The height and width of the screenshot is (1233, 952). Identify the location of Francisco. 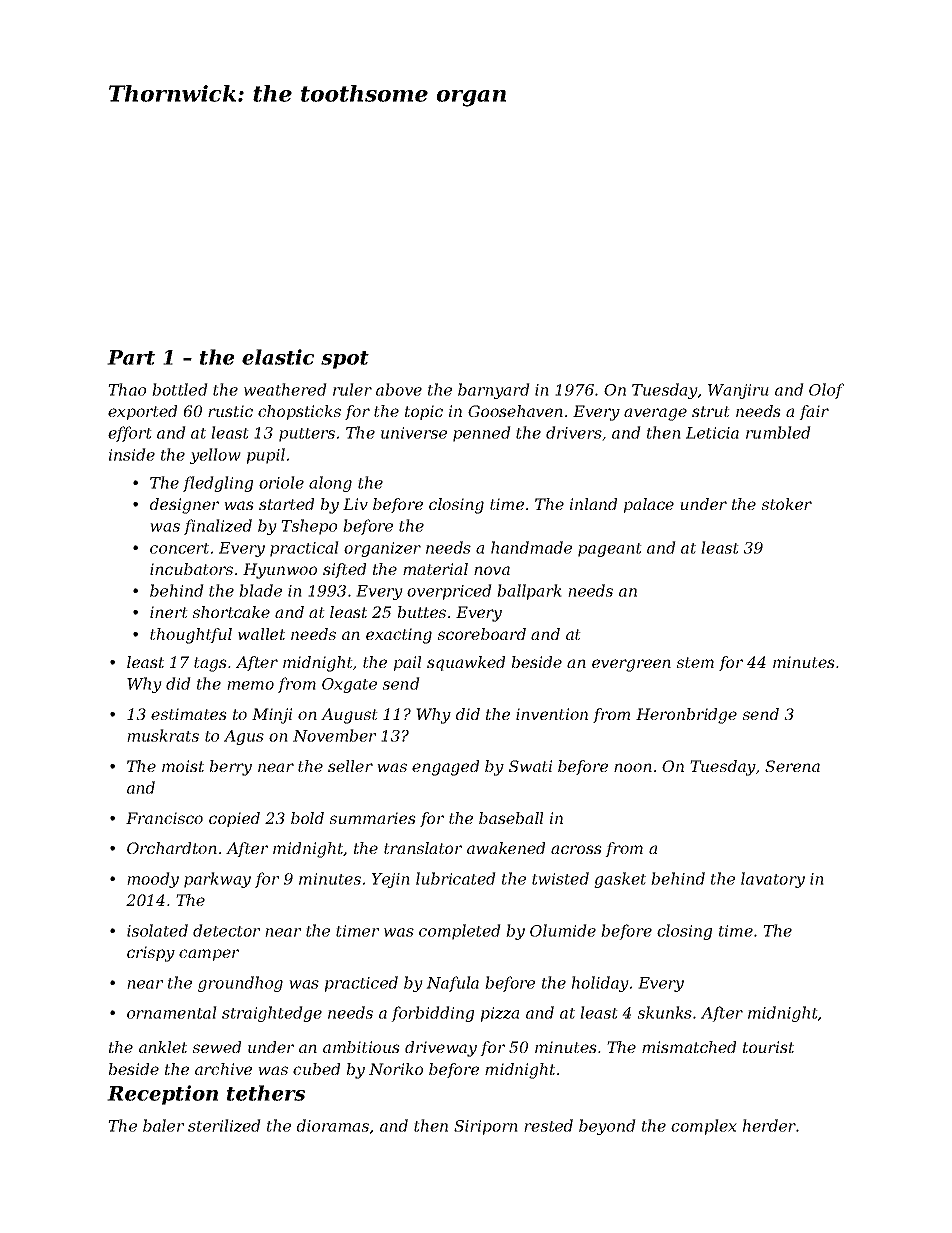
(164, 818).
